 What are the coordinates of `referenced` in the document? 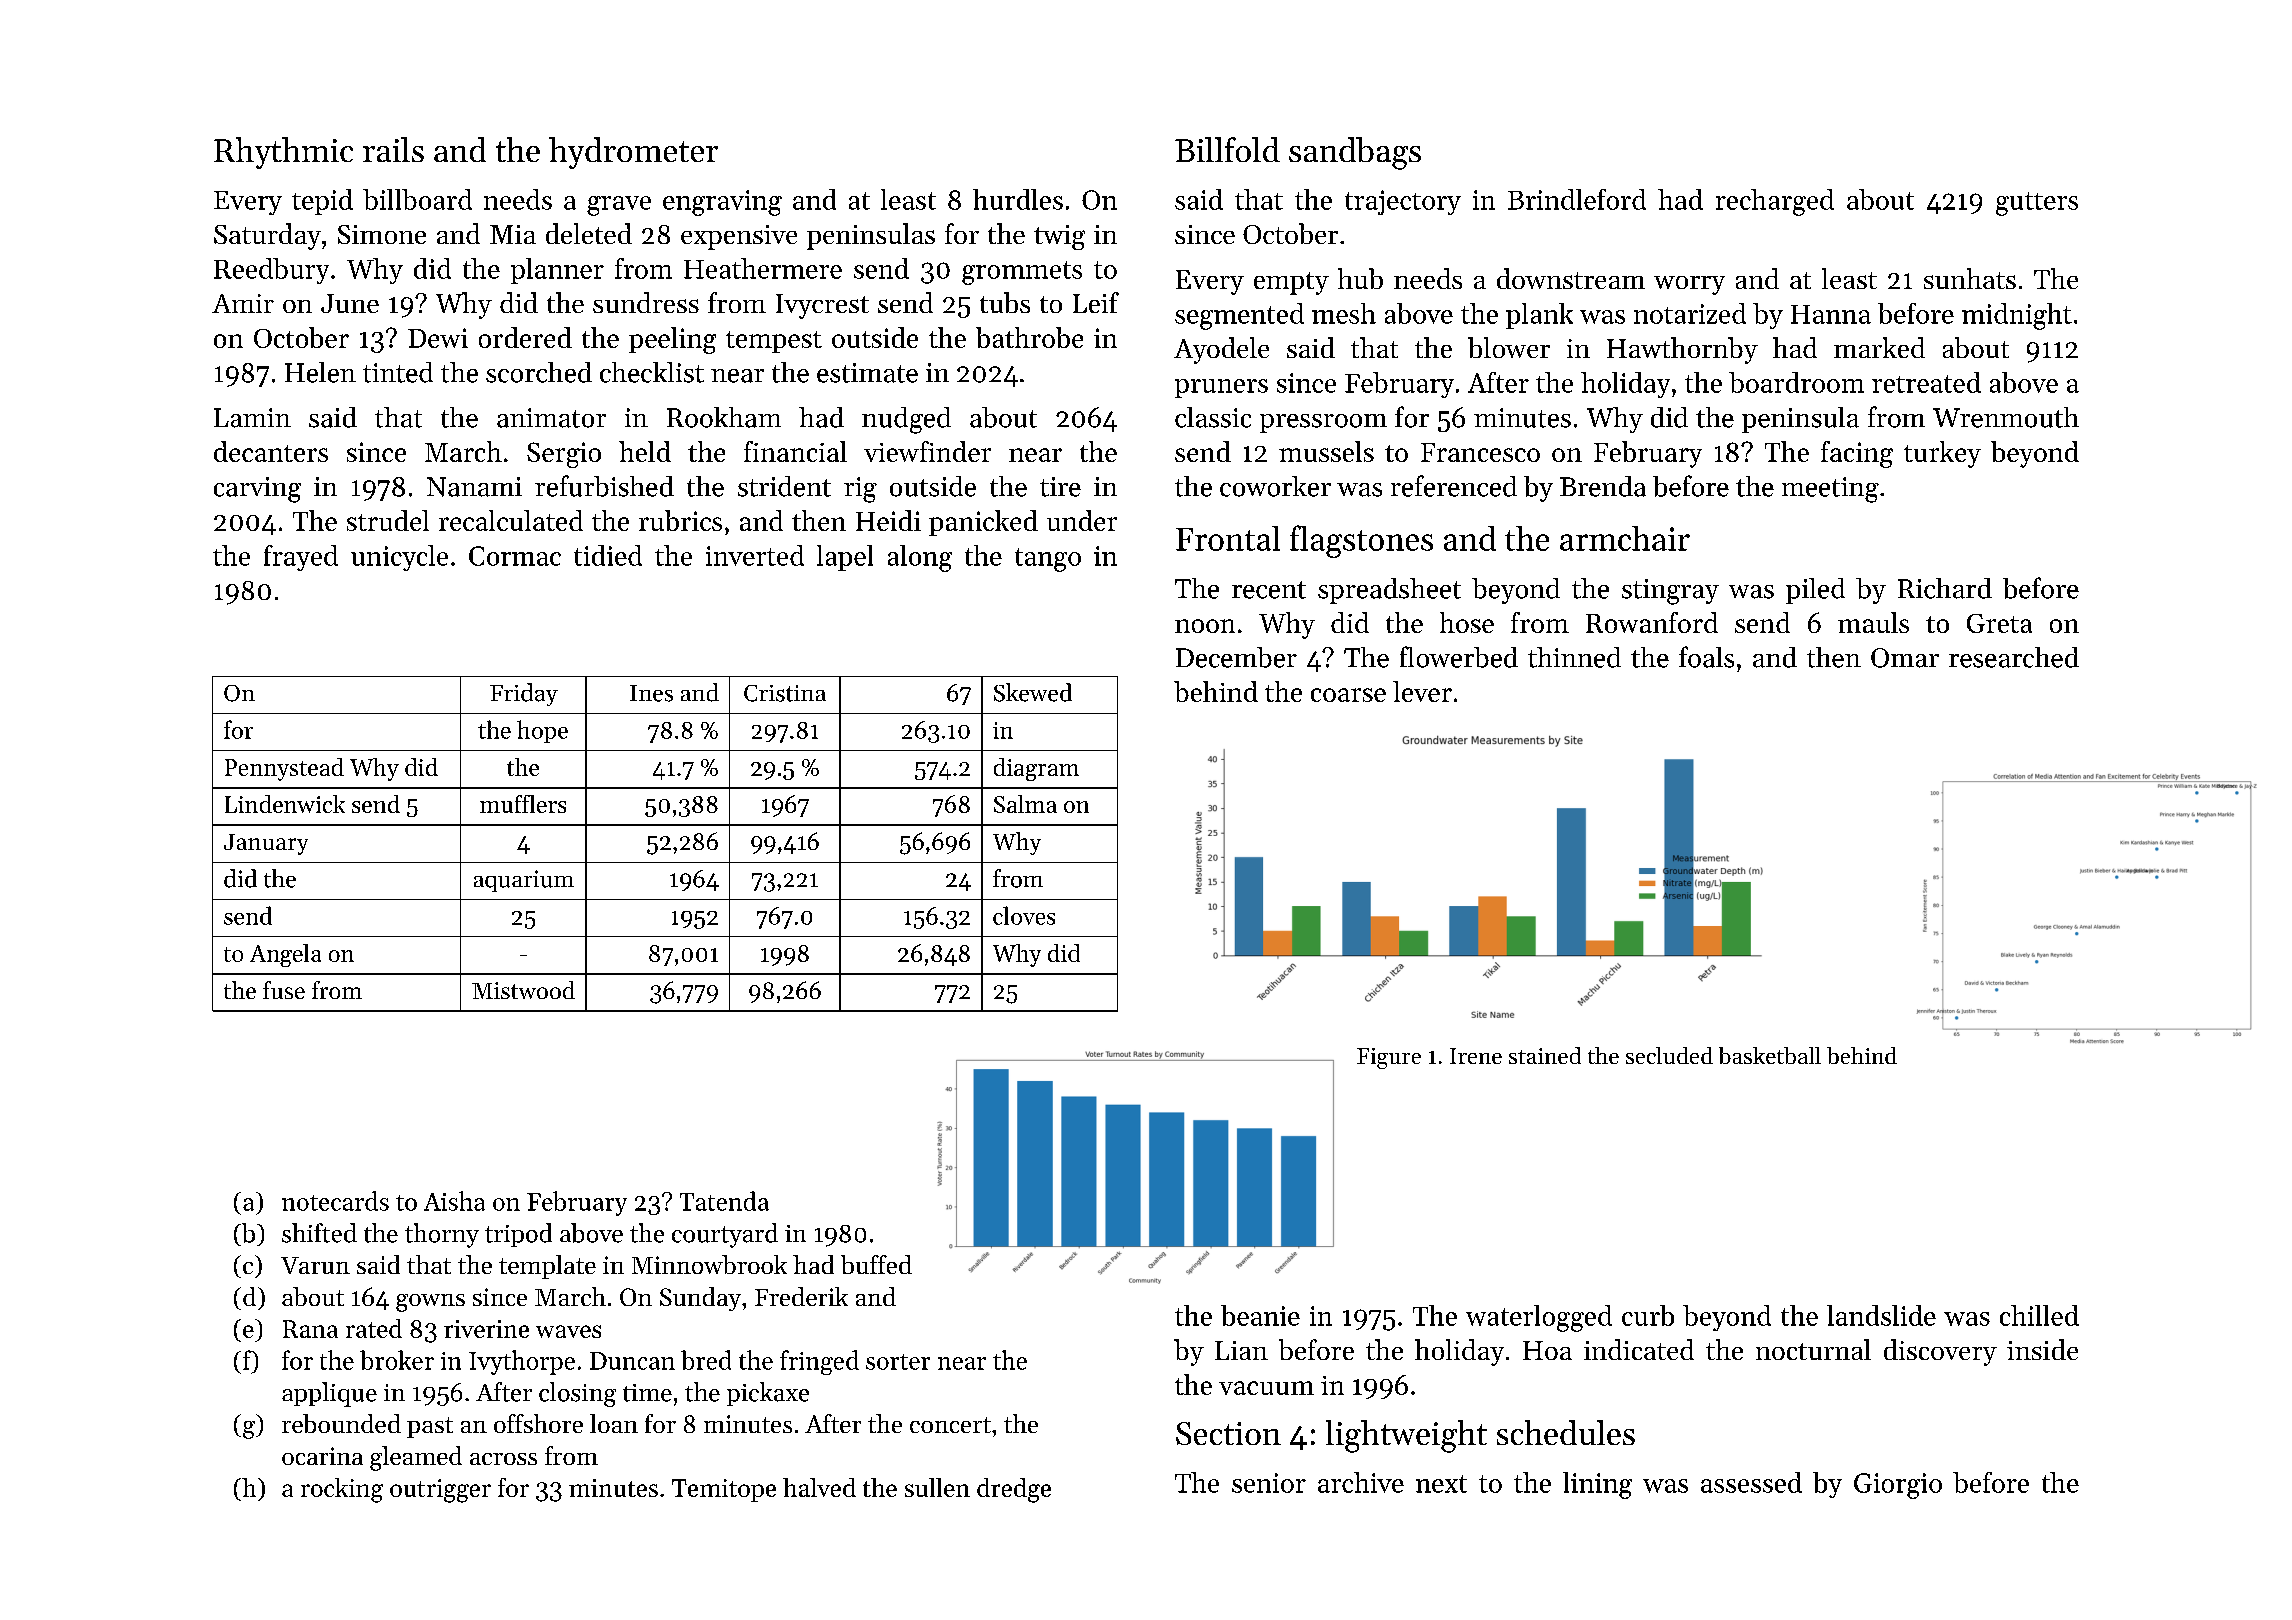 It's located at (1454, 486).
